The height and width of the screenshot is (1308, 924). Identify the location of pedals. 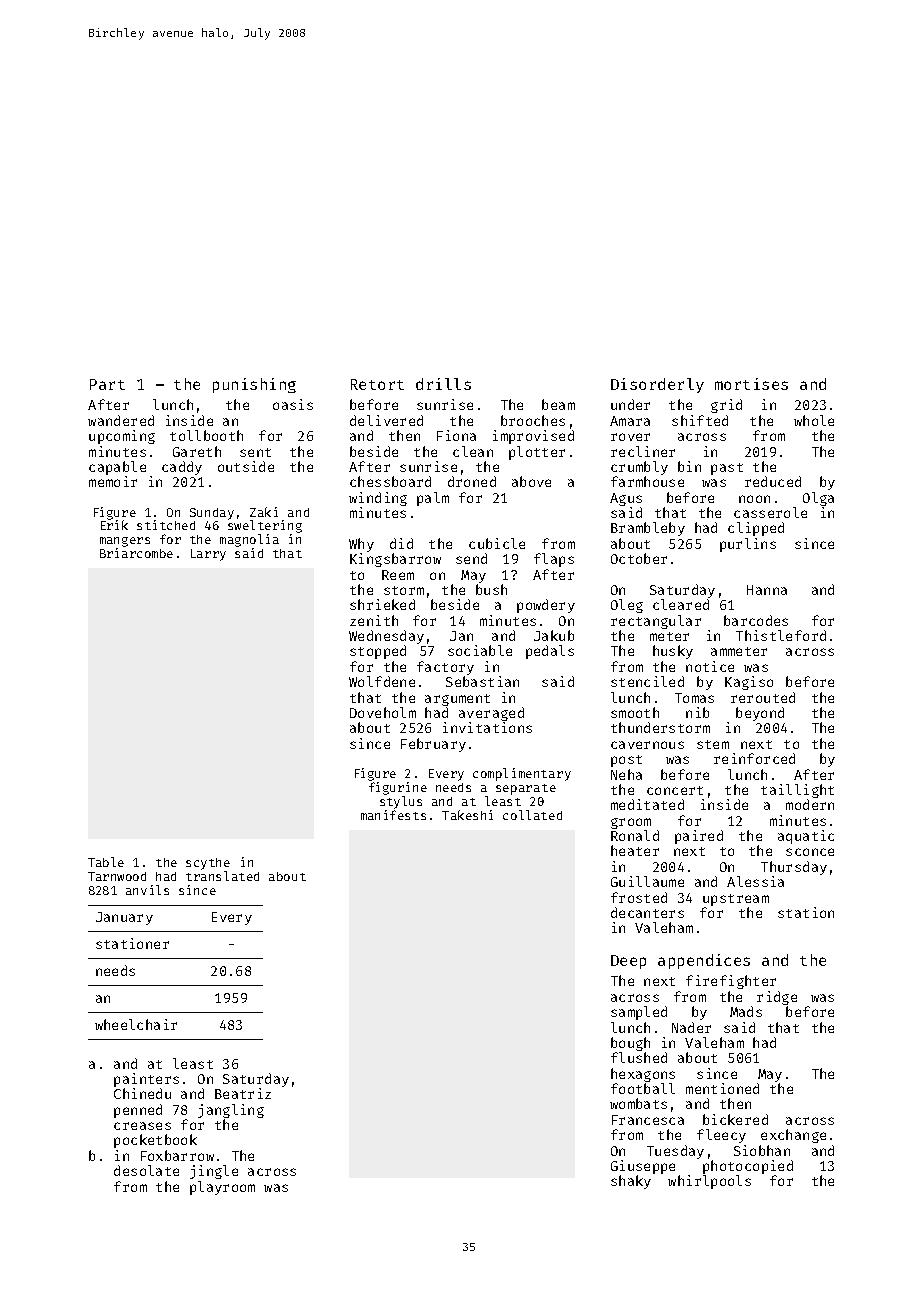
(550, 652).
